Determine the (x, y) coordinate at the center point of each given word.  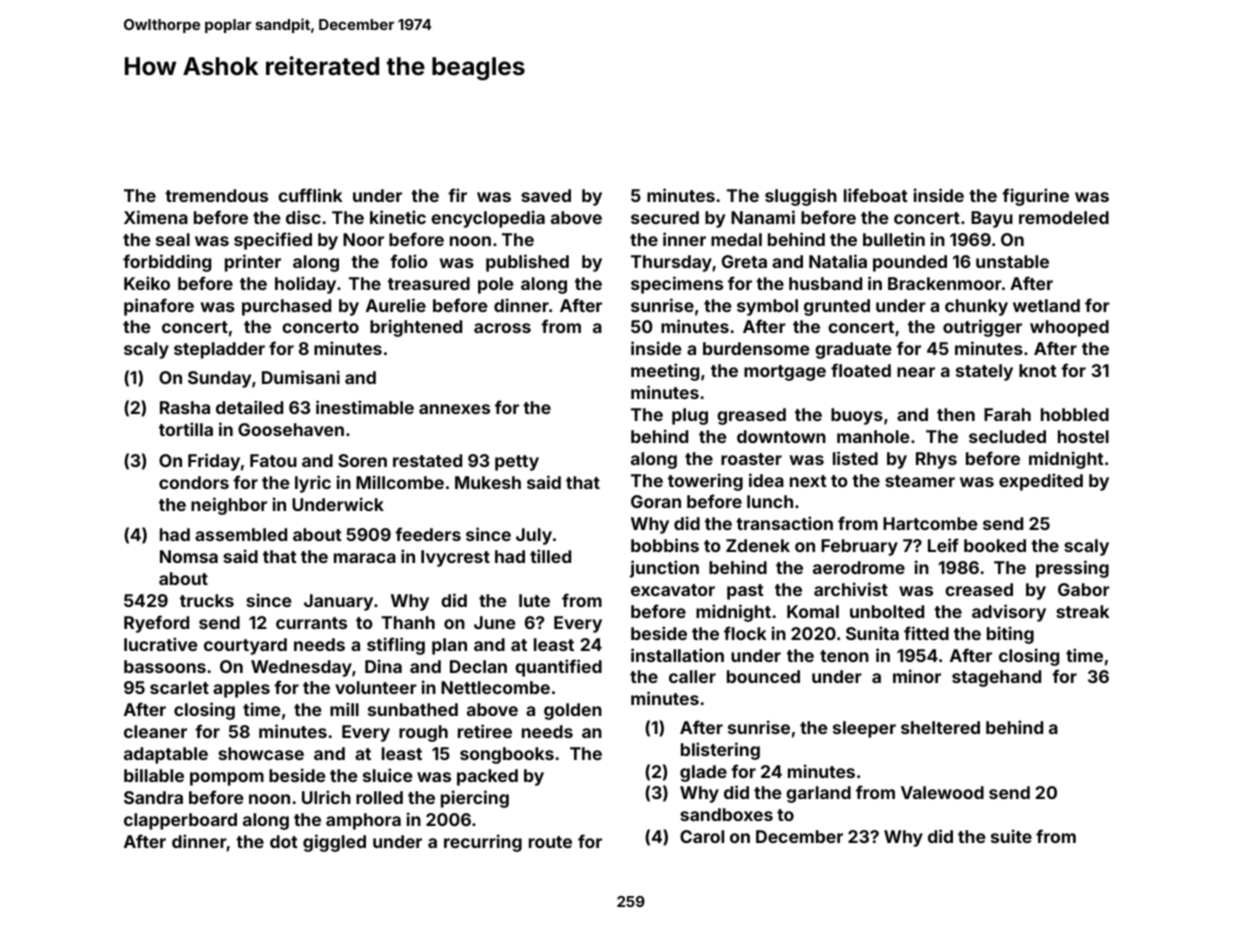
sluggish (801, 197)
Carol (702, 836)
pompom (227, 779)
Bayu (992, 219)
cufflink (310, 195)
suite (1011, 836)
